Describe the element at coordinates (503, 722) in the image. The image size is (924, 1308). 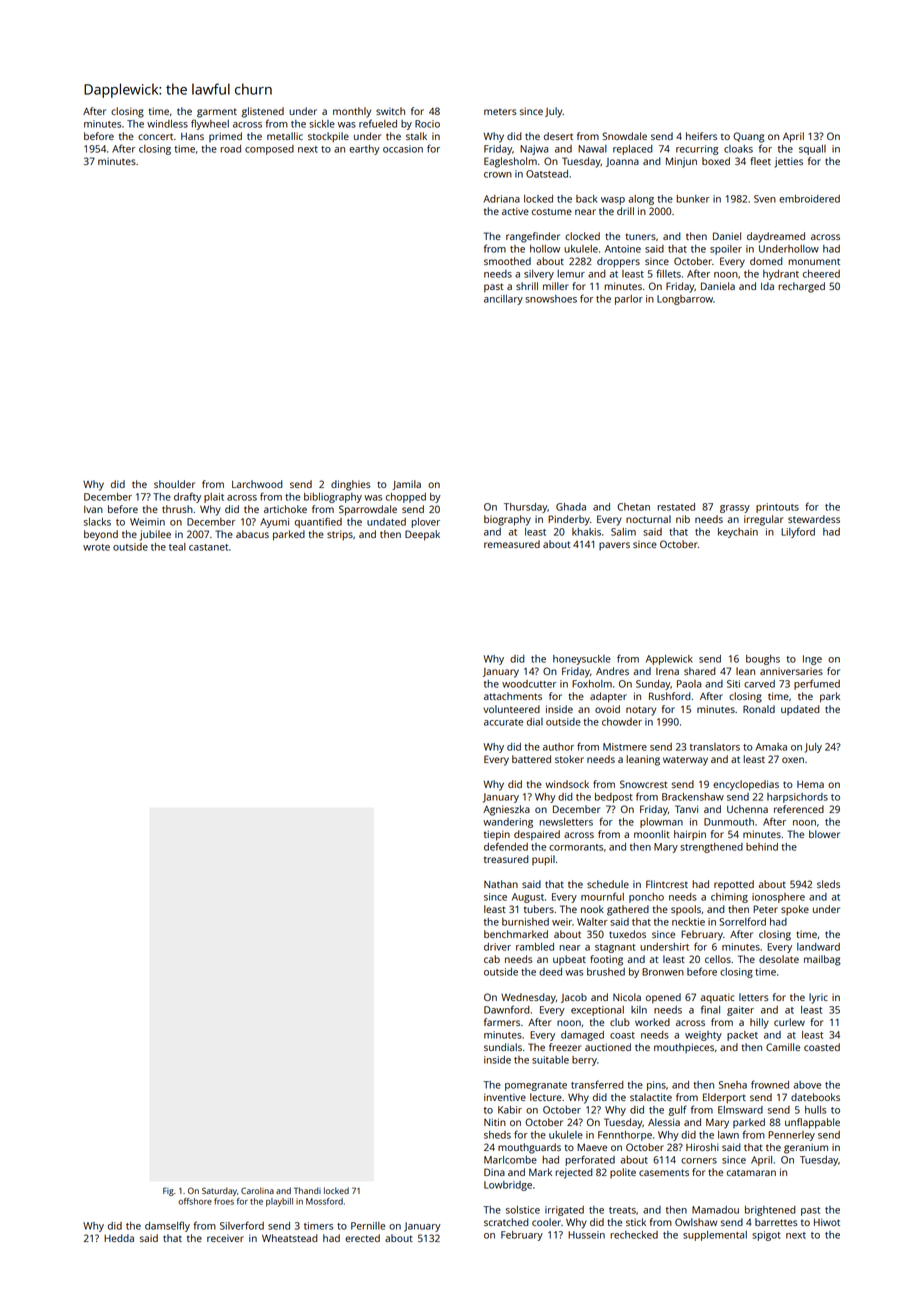
I see `accurate` at that location.
